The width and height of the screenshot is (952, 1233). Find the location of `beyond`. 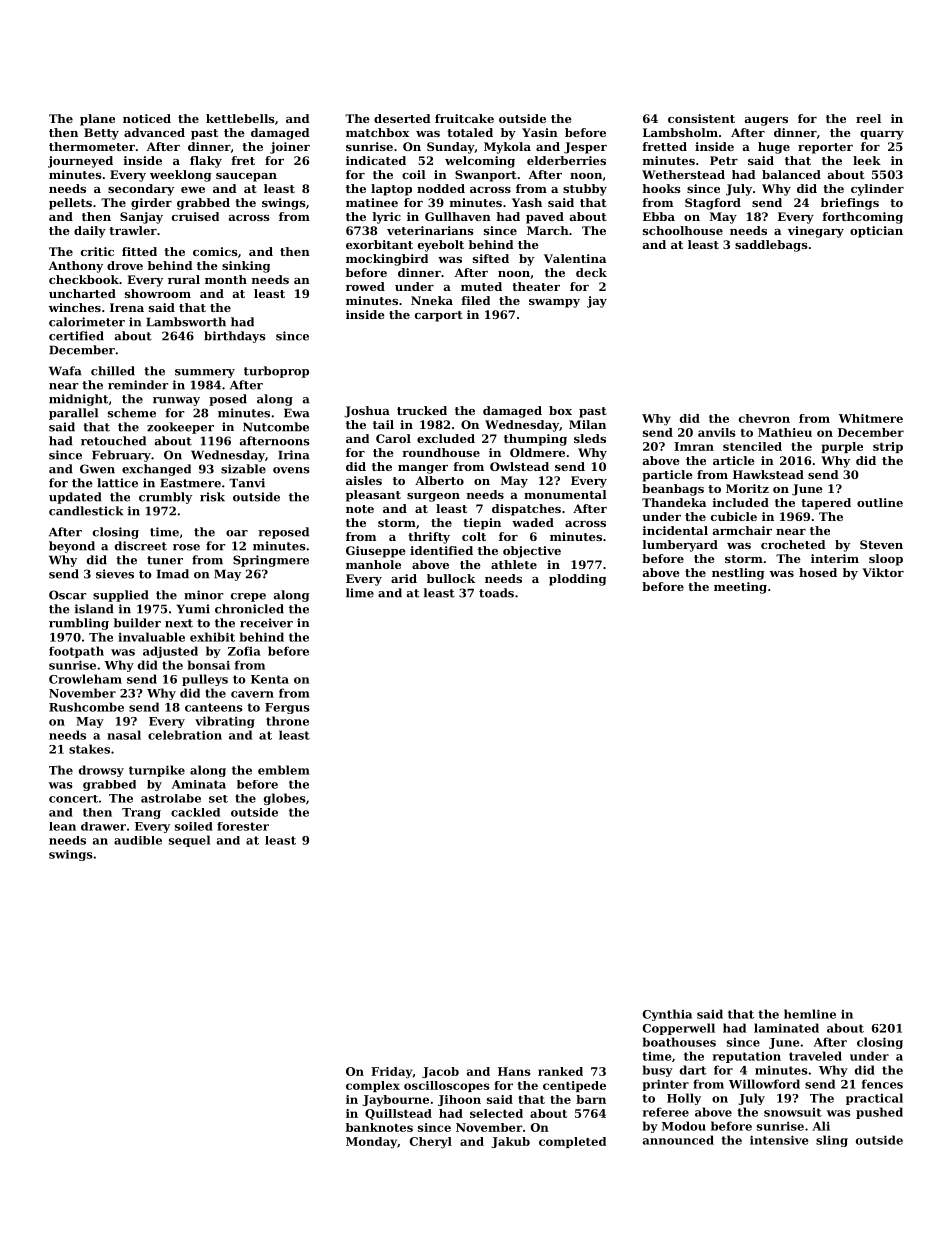

beyond is located at coordinates (72, 547).
